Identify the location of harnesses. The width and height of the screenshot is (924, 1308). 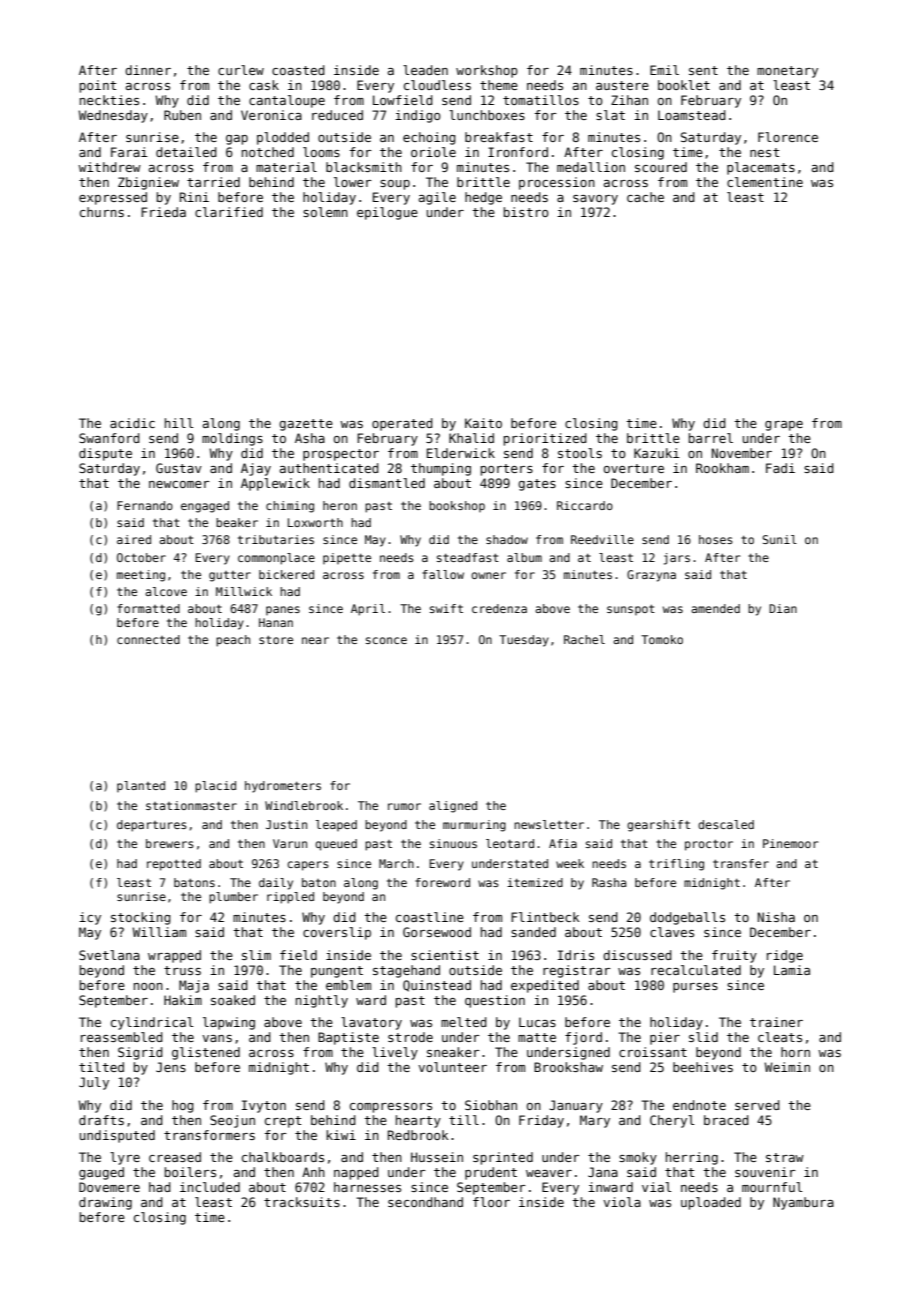
(367, 1187).
